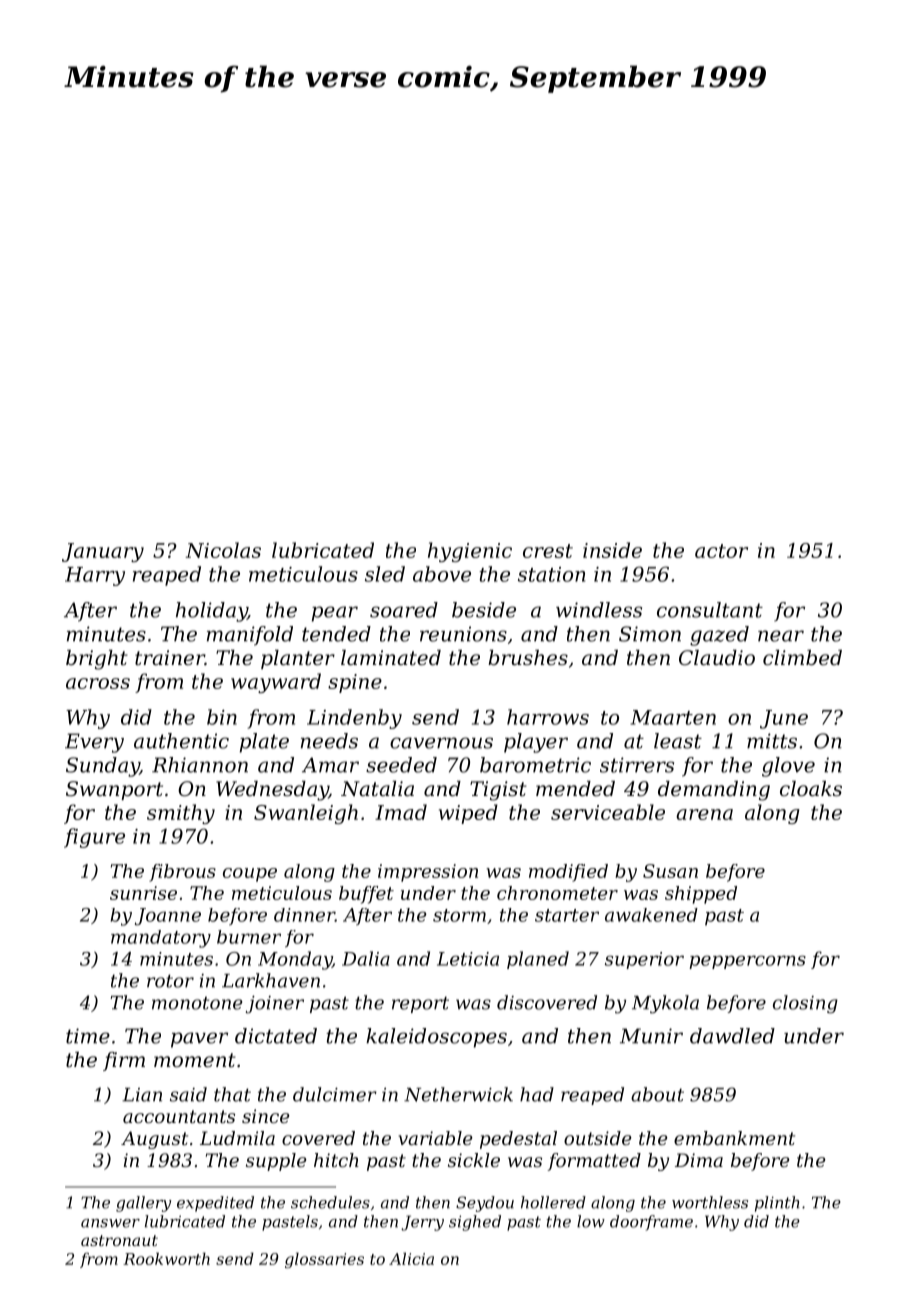 The height and width of the screenshot is (1316, 908). Describe the element at coordinates (717, 658) in the screenshot. I see `Claudio` at that location.
